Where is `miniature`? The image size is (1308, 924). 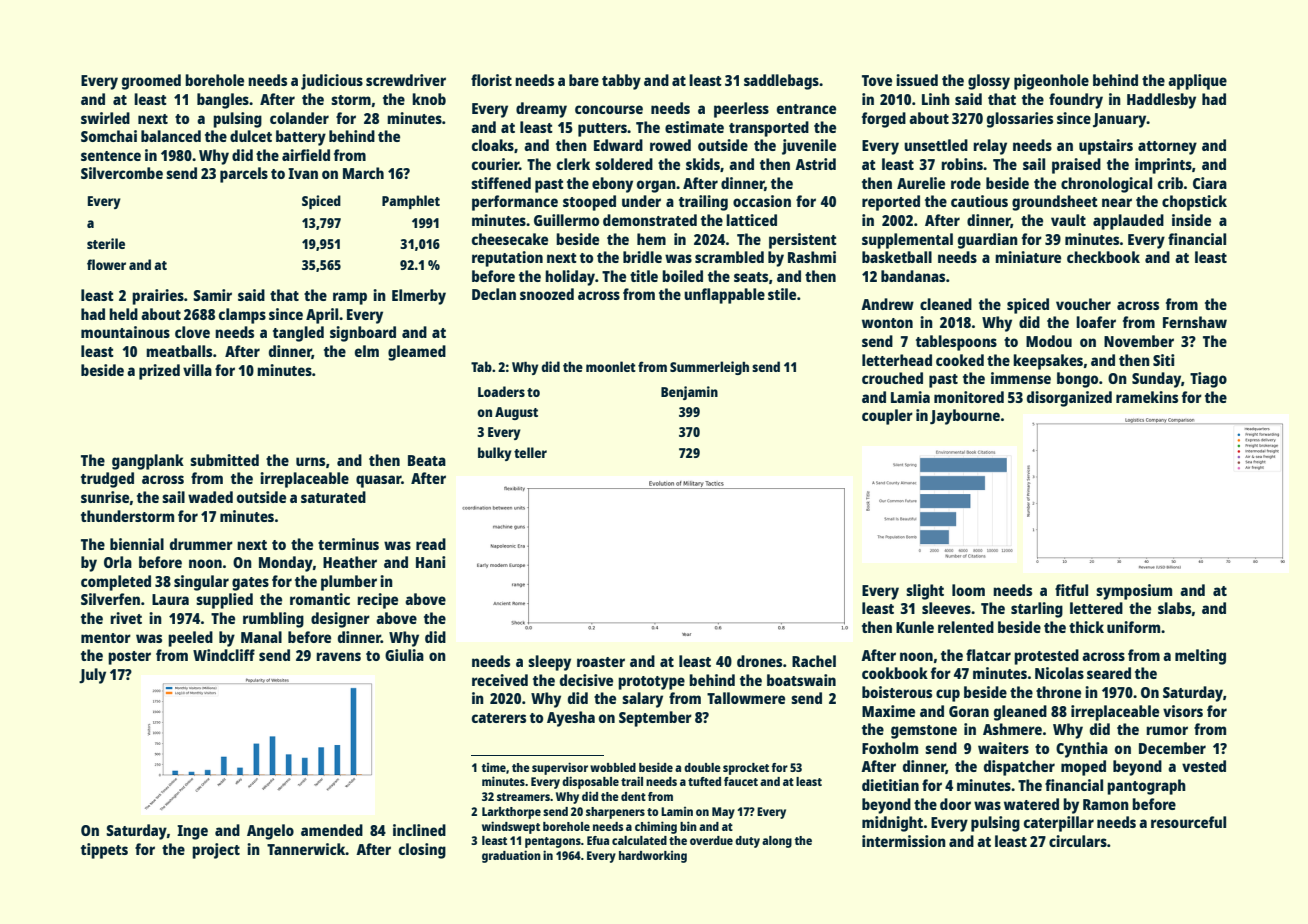 miniature is located at coordinates (1028, 257).
